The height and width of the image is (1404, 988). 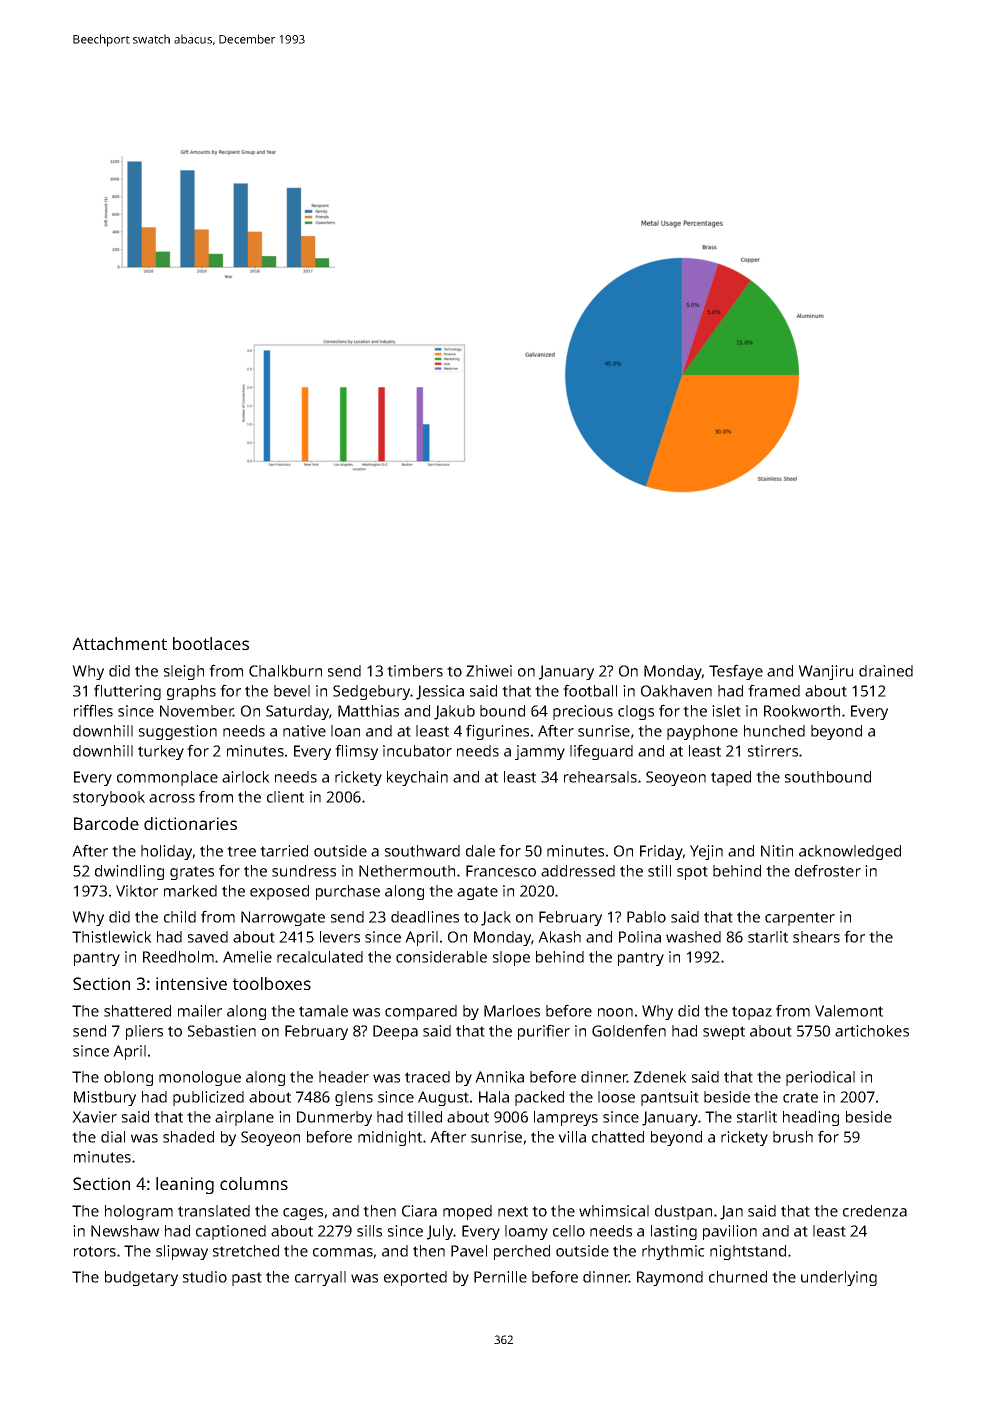 I want to click on monologue, so click(x=200, y=1078).
